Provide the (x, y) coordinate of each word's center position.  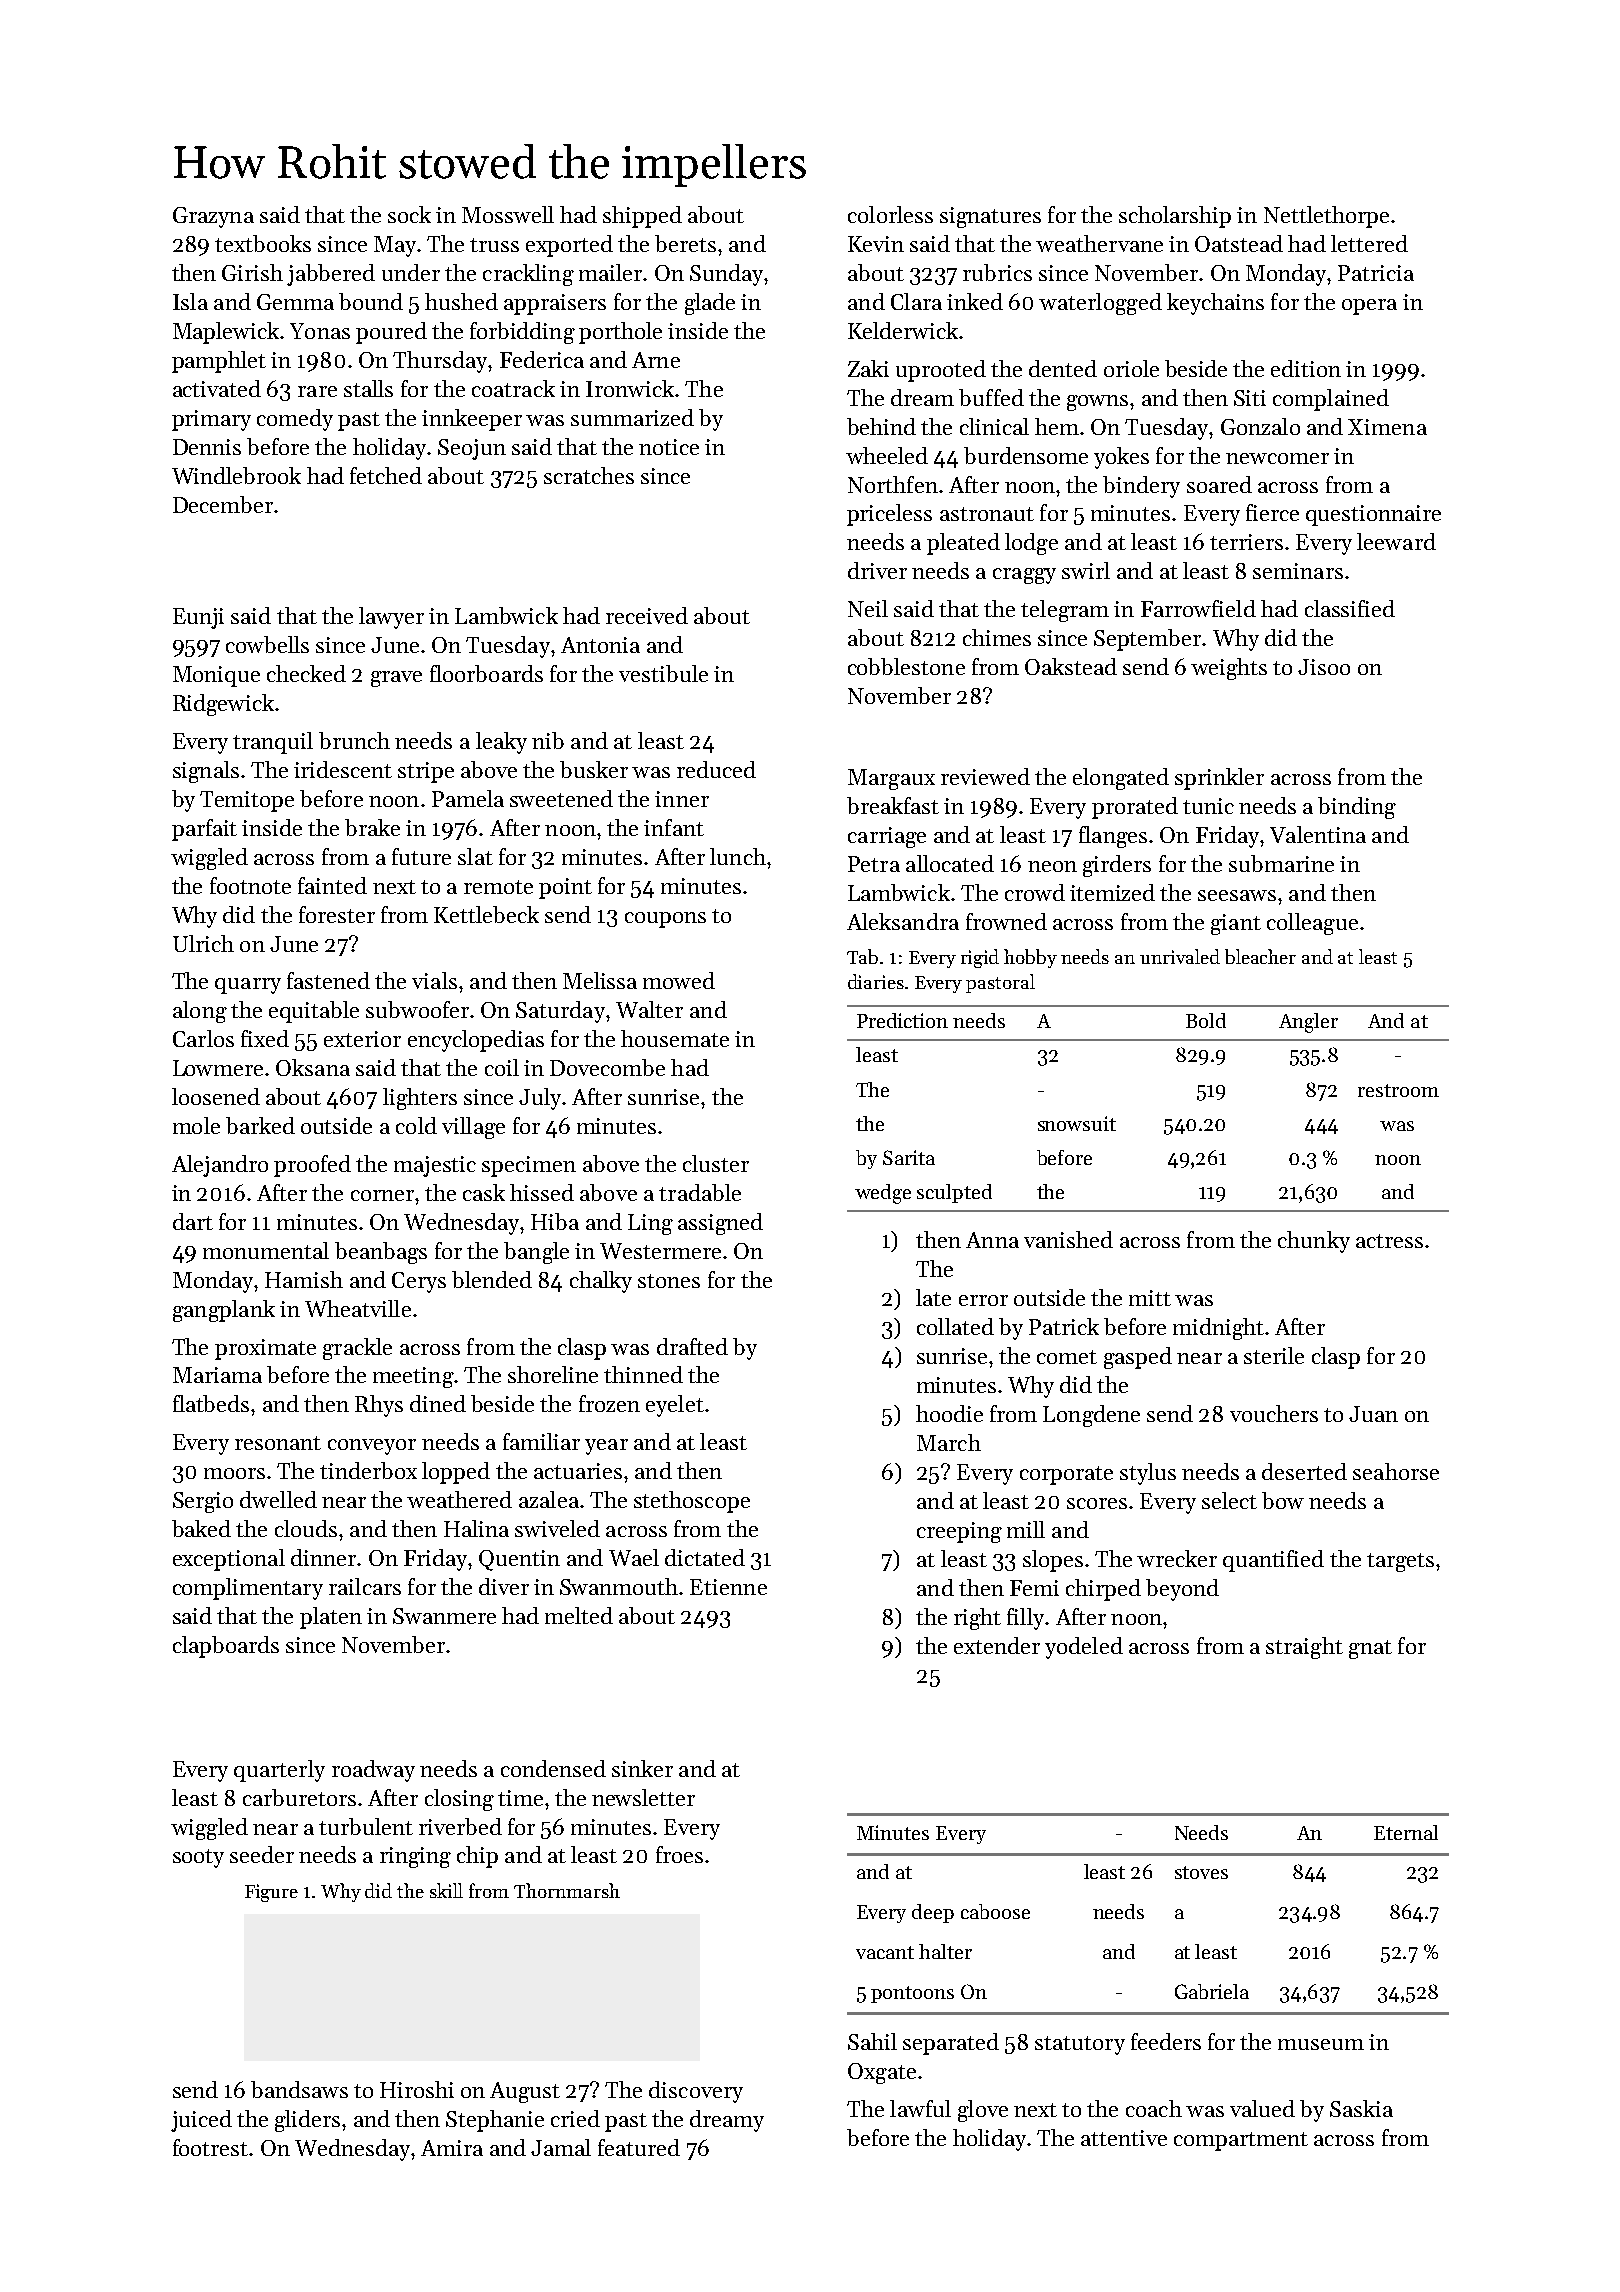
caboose (995, 1911)
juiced (201, 2121)
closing (459, 1800)
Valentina (1318, 834)
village (473, 1128)
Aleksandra (903, 921)
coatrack (513, 388)
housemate (675, 1038)
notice (669, 447)
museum (1321, 2044)
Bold (1206, 1020)
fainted (332, 885)
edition (1306, 368)
